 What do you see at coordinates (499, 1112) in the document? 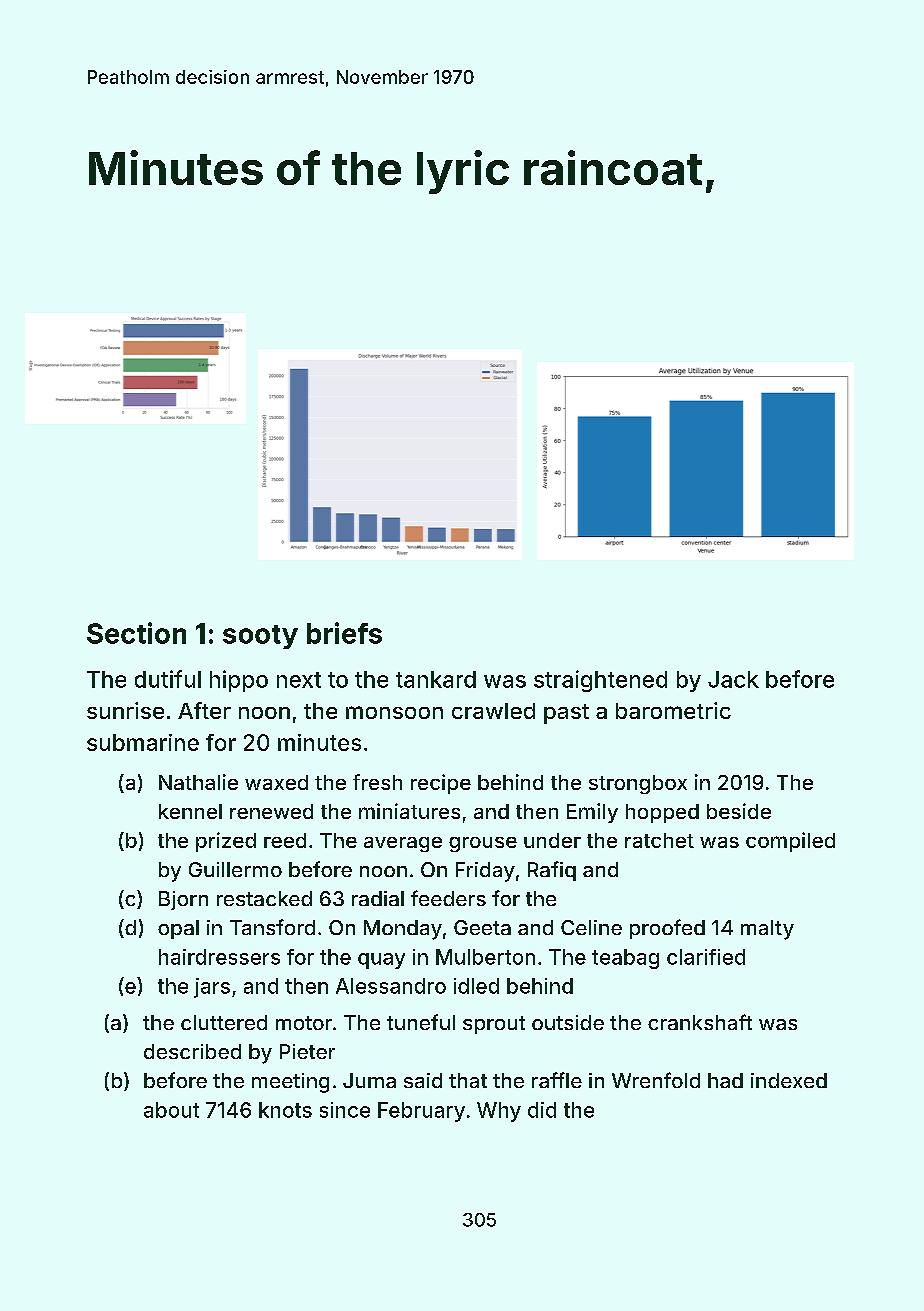
I see `Why` at bounding box center [499, 1112].
